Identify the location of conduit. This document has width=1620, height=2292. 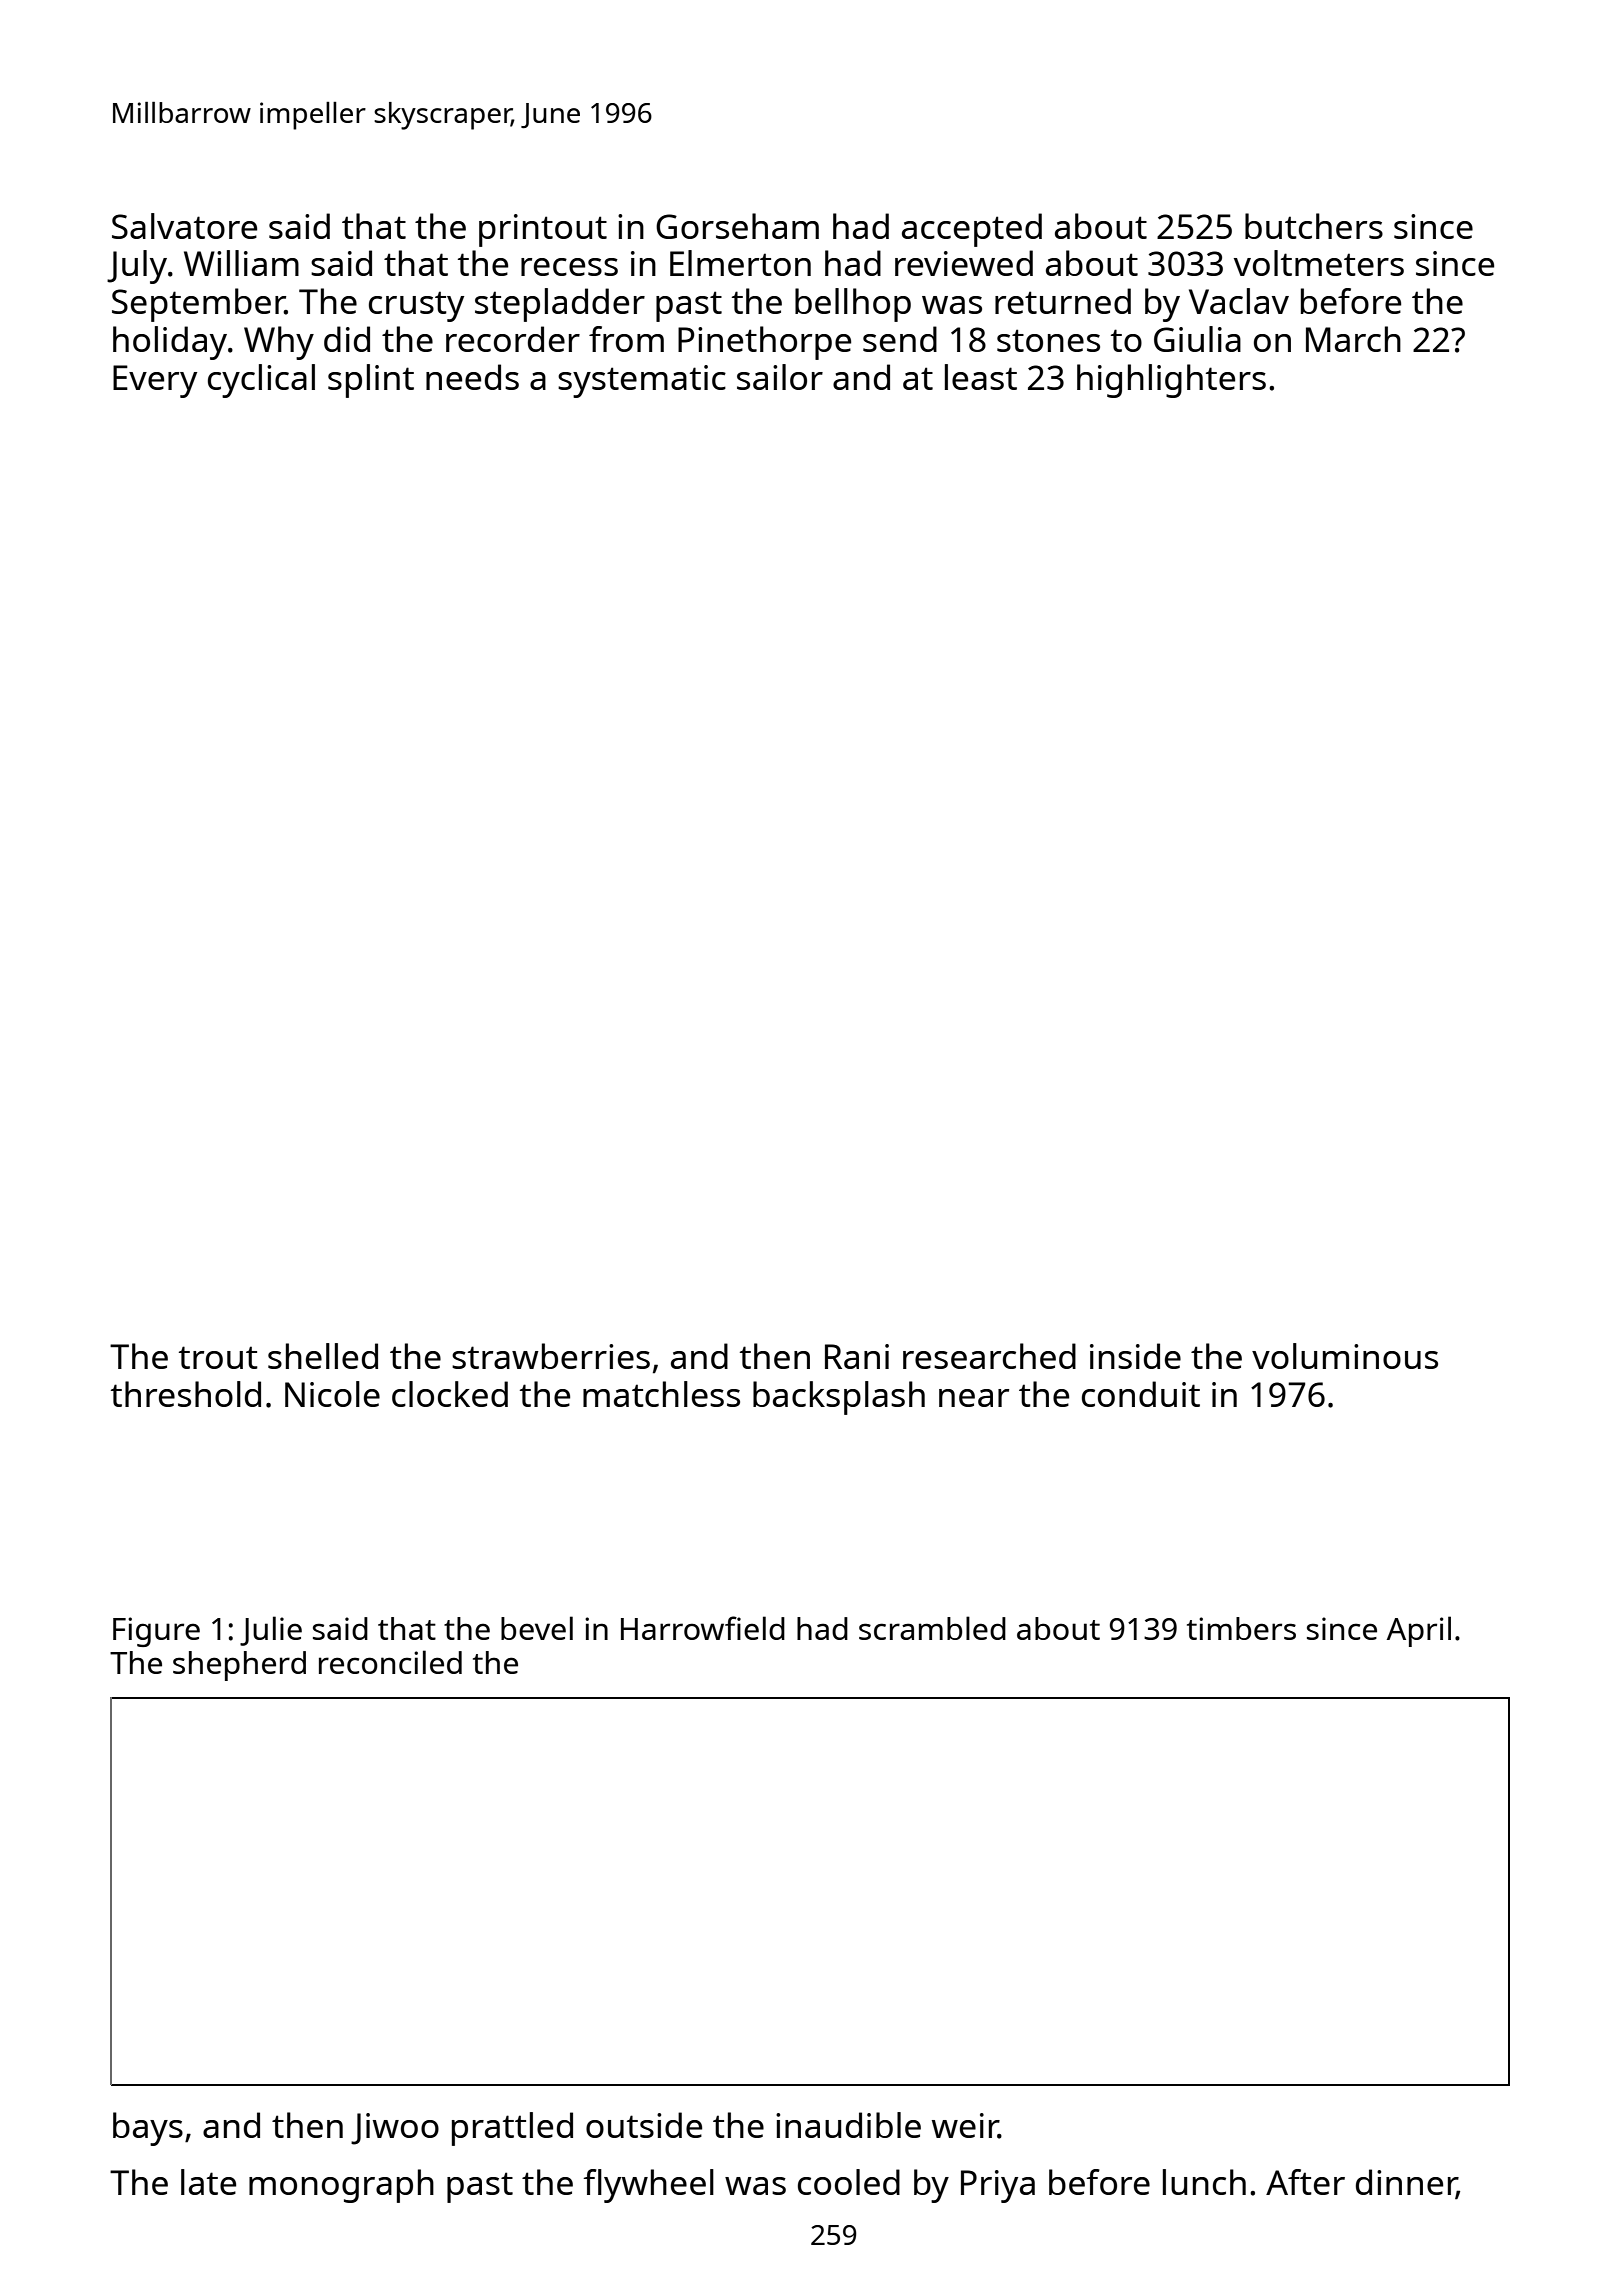
(1141, 1394).
